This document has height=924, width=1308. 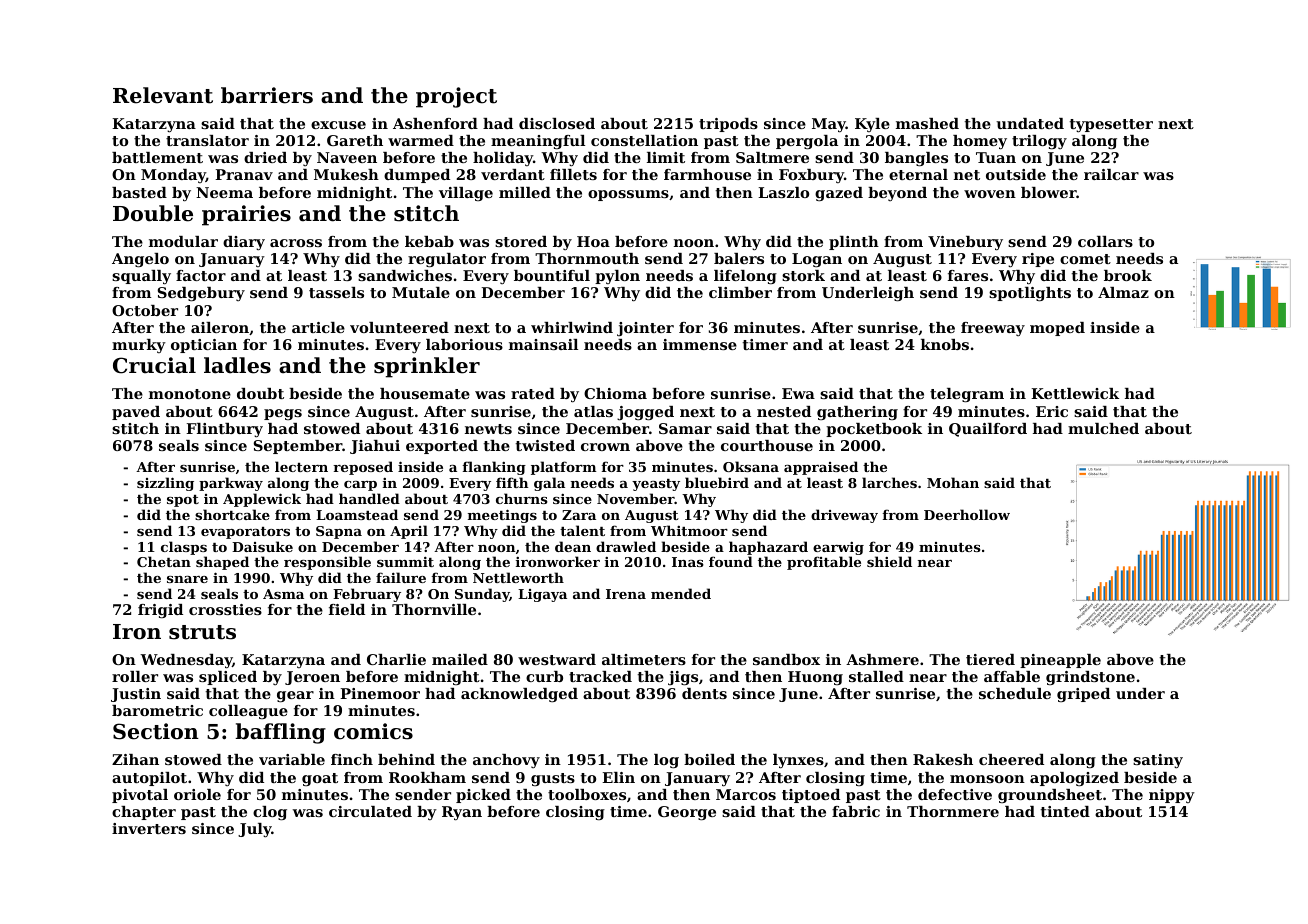 What do you see at coordinates (139, 346) in the document?
I see `murky` at bounding box center [139, 346].
